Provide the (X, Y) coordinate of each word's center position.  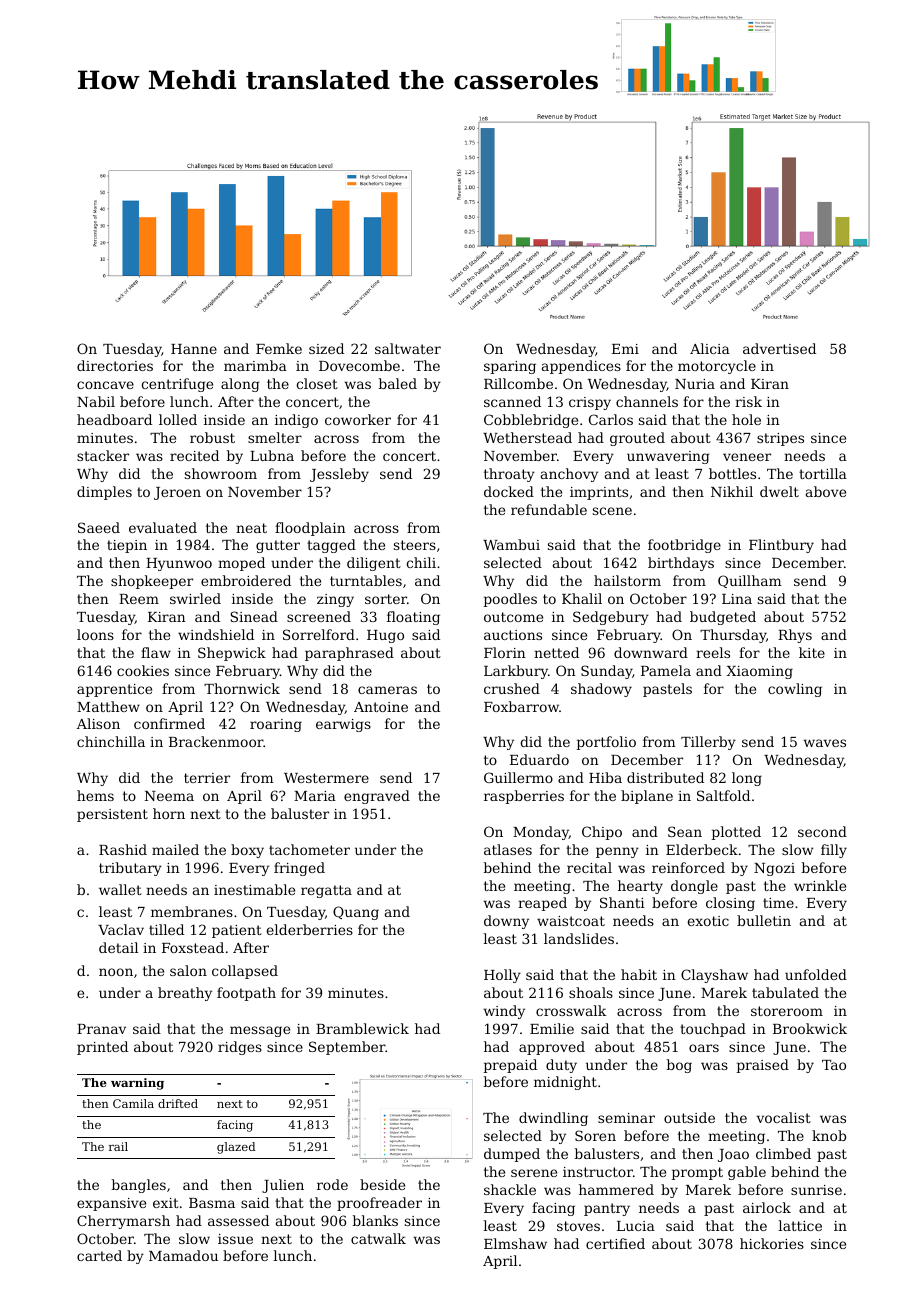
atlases (508, 849)
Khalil (582, 598)
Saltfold (723, 795)
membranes (192, 911)
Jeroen (177, 493)
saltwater (408, 348)
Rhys (795, 636)
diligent (374, 564)
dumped (512, 1155)
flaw (156, 652)
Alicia (710, 348)
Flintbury (781, 546)
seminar (626, 1118)
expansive (111, 1204)
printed (102, 1048)
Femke (279, 348)
